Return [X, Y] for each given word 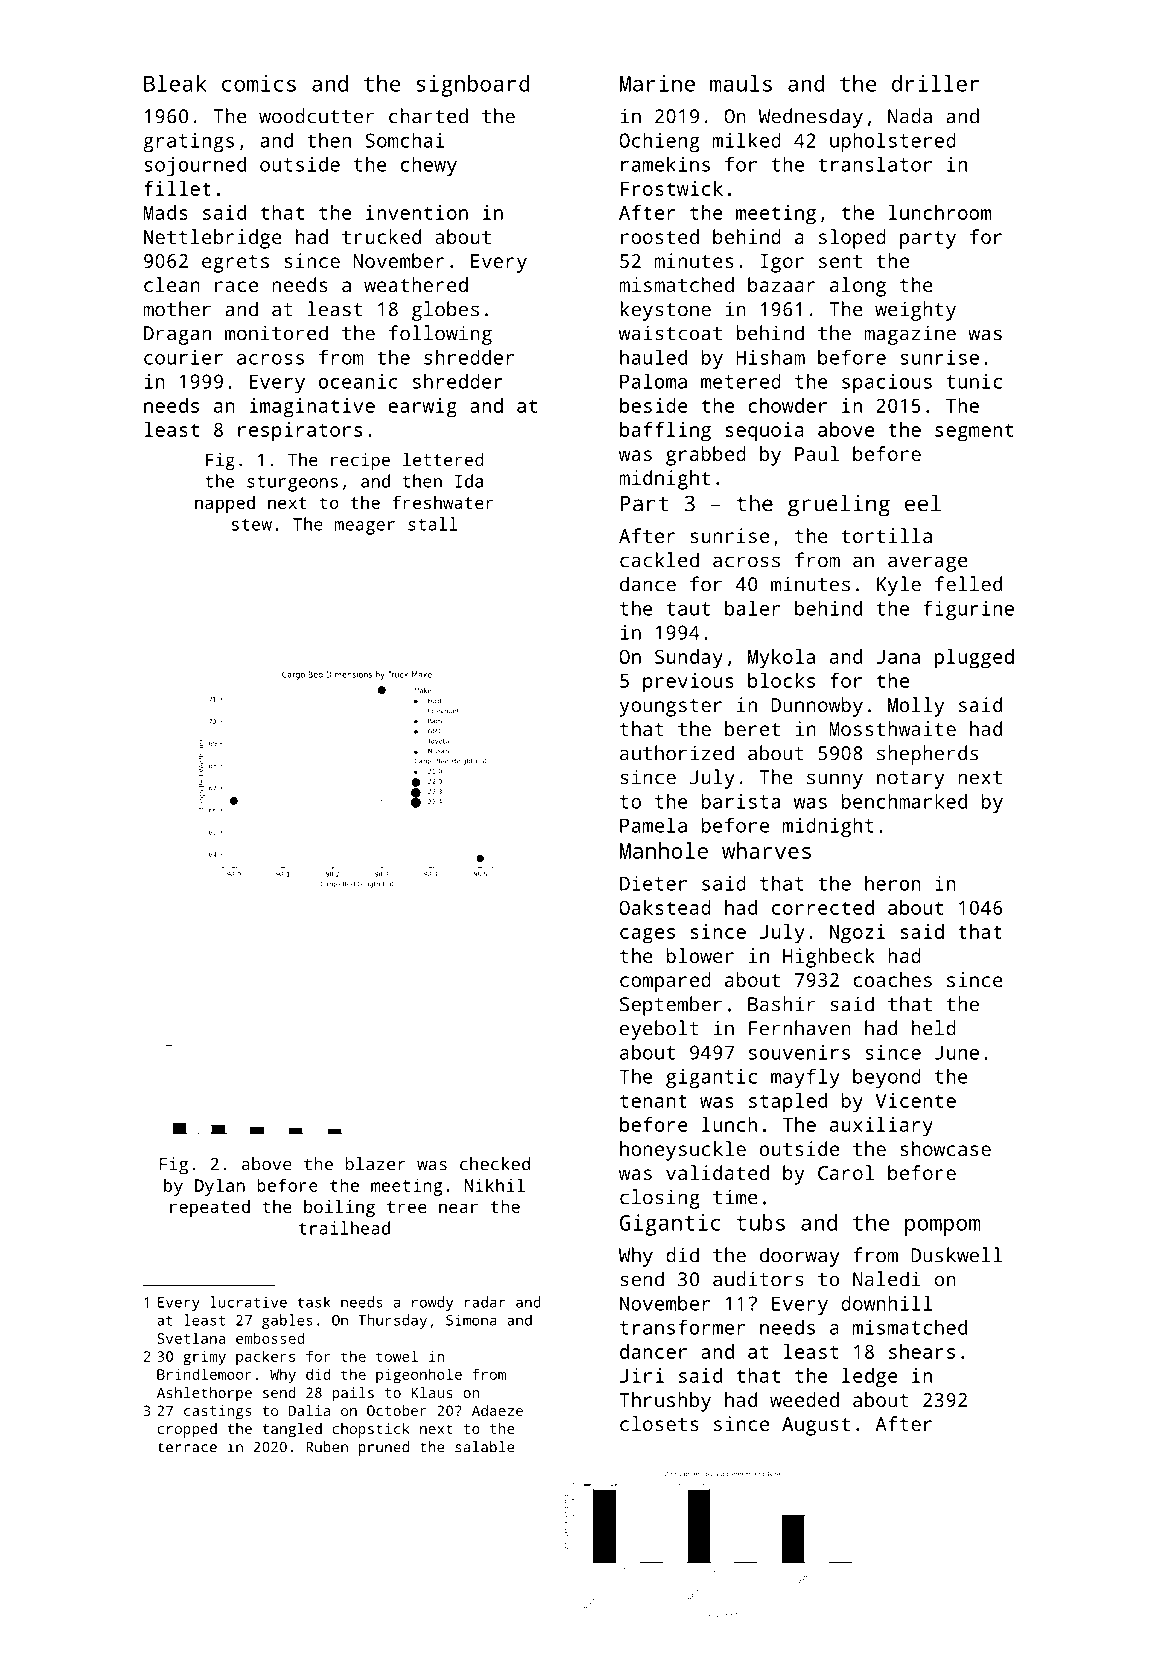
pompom [943, 1227]
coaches [892, 979]
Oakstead [665, 907]
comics [259, 83]
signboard [473, 86]
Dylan [220, 1187]
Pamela [653, 825]
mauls [741, 83]
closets [659, 1423]
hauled [653, 357]
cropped [187, 1430]
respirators [300, 432]
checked [495, 1164]
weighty [915, 311]
